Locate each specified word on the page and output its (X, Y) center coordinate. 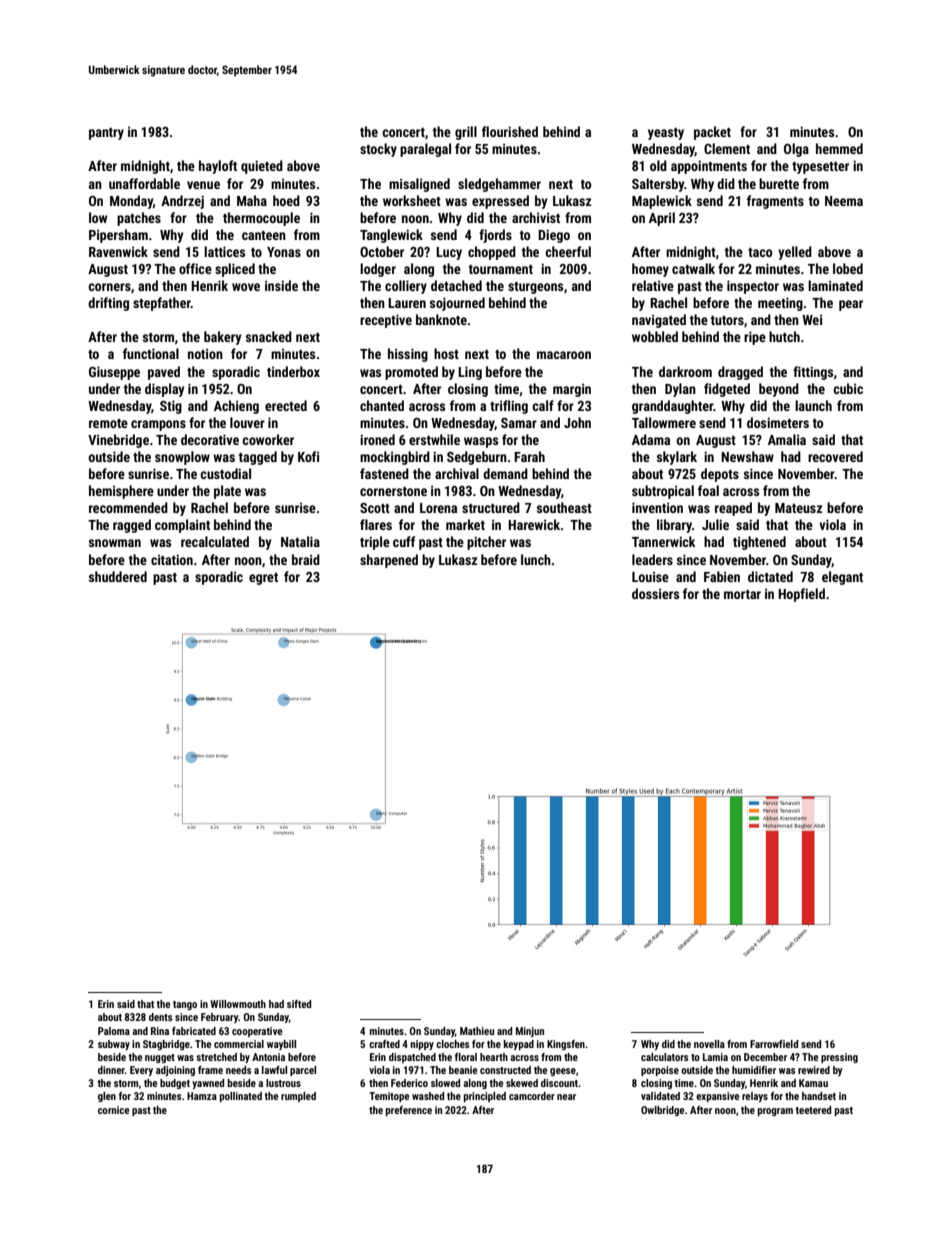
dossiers (655, 593)
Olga (796, 150)
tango (185, 1005)
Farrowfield (774, 1044)
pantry (106, 134)
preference (409, 1111)
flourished (510, 131)
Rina (160, 1031)
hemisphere (121, 492)
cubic (848, 388)
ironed (377, 439)
